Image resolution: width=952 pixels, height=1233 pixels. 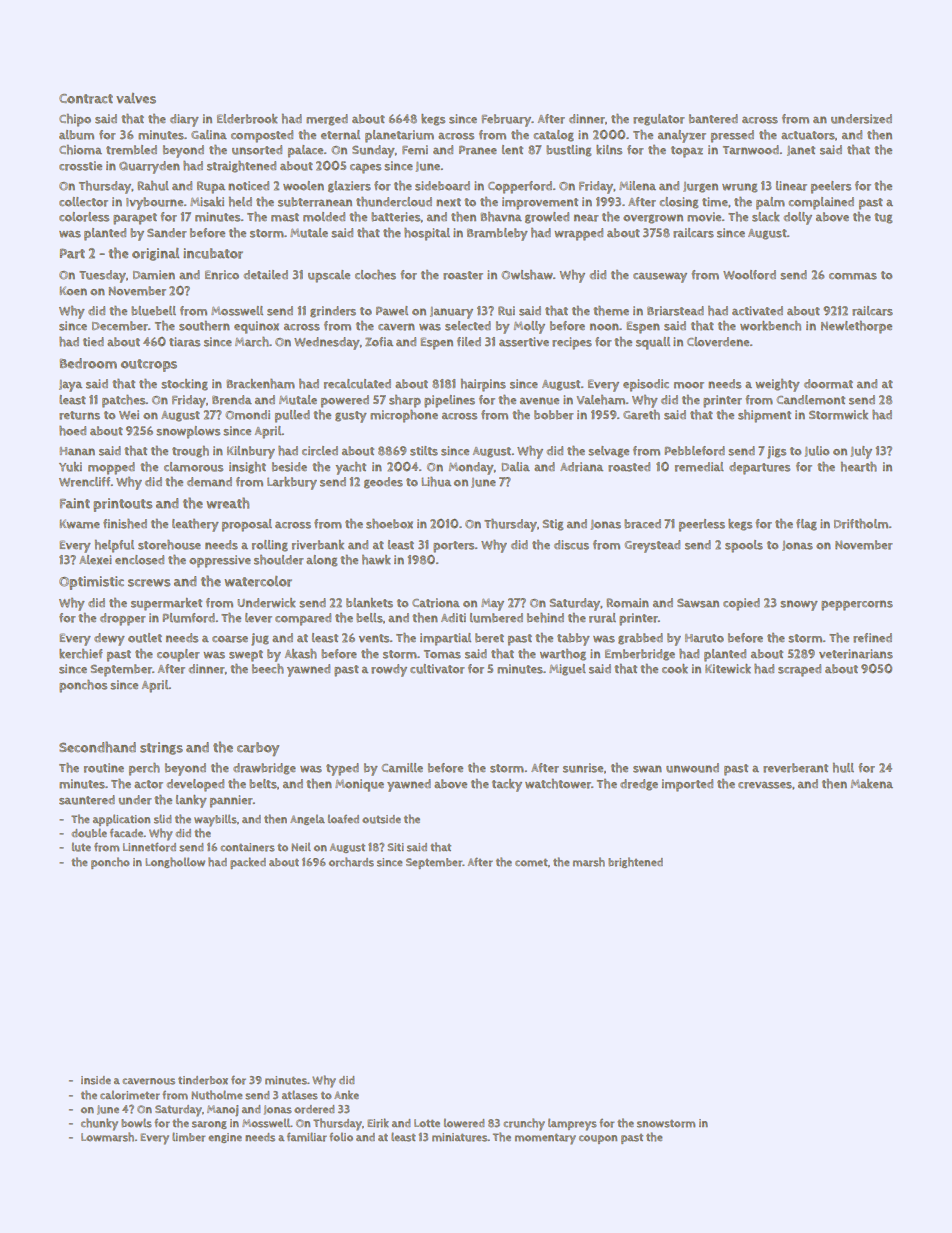 What do you see at coordinates (95, 560) in the screenshot?
I see `Alexei` at bounding box center [95, 560].
